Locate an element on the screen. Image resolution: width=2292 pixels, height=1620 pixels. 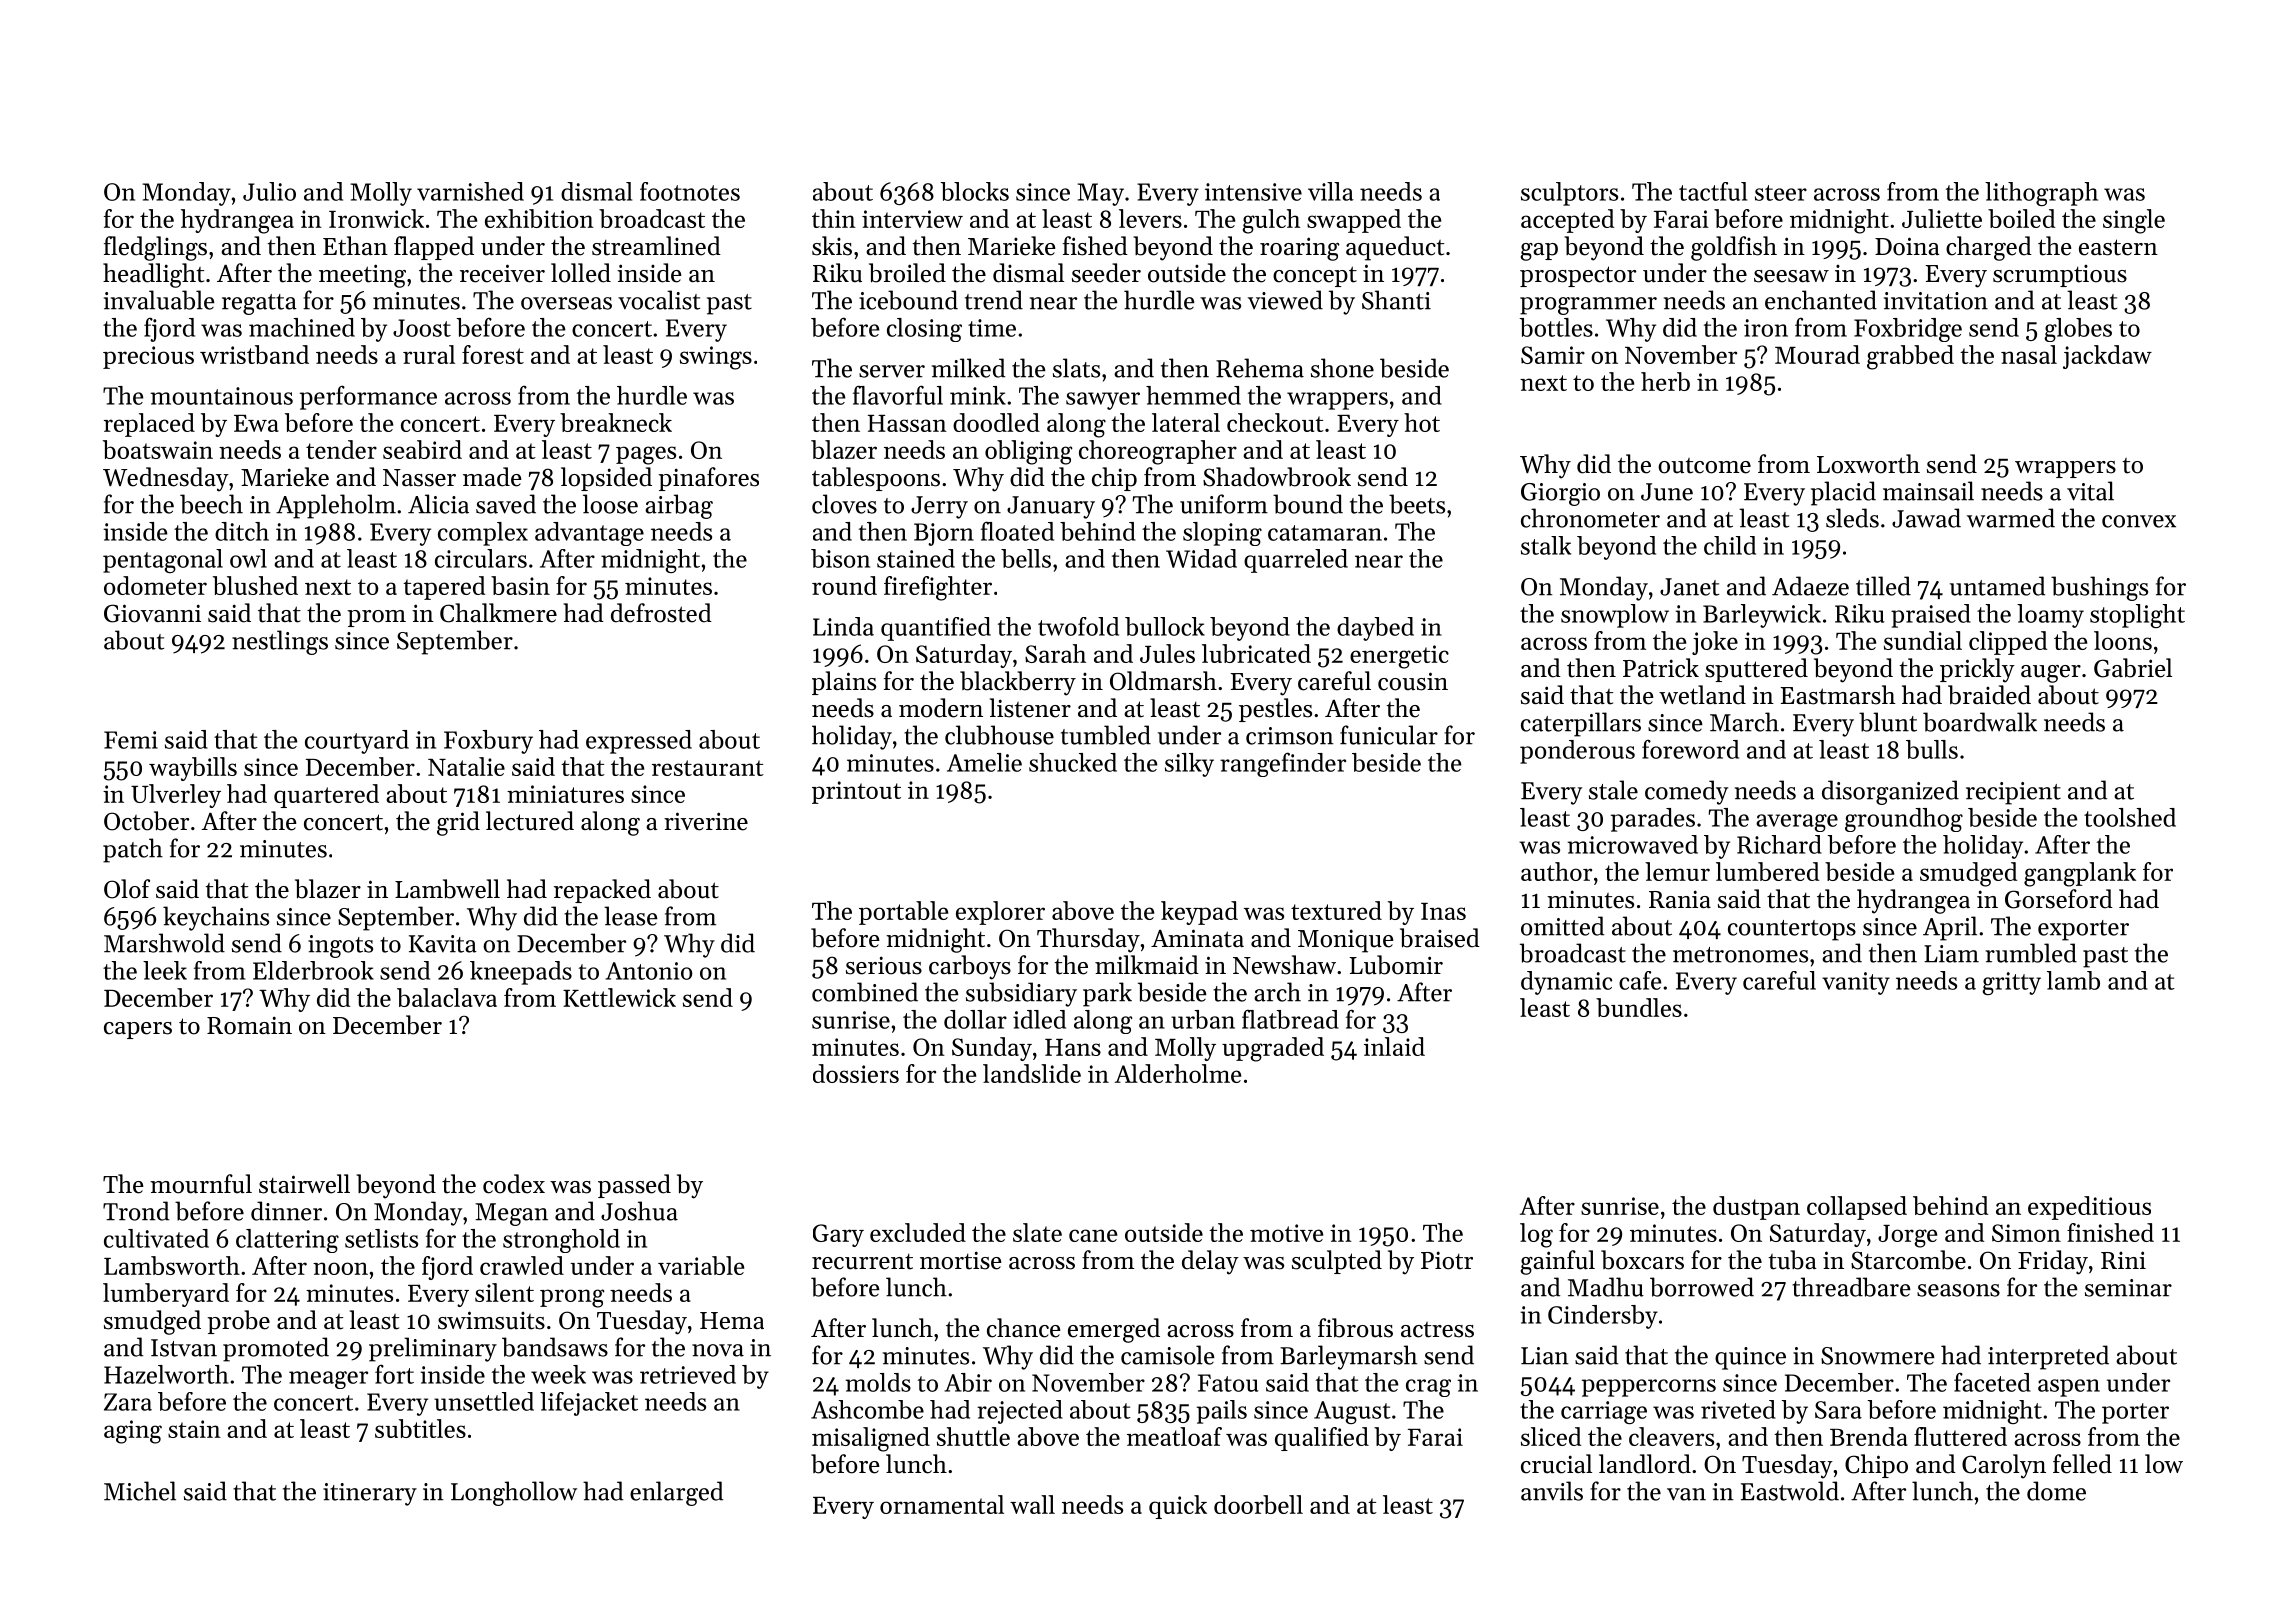
silky is located at coordinates (1189, 765).
